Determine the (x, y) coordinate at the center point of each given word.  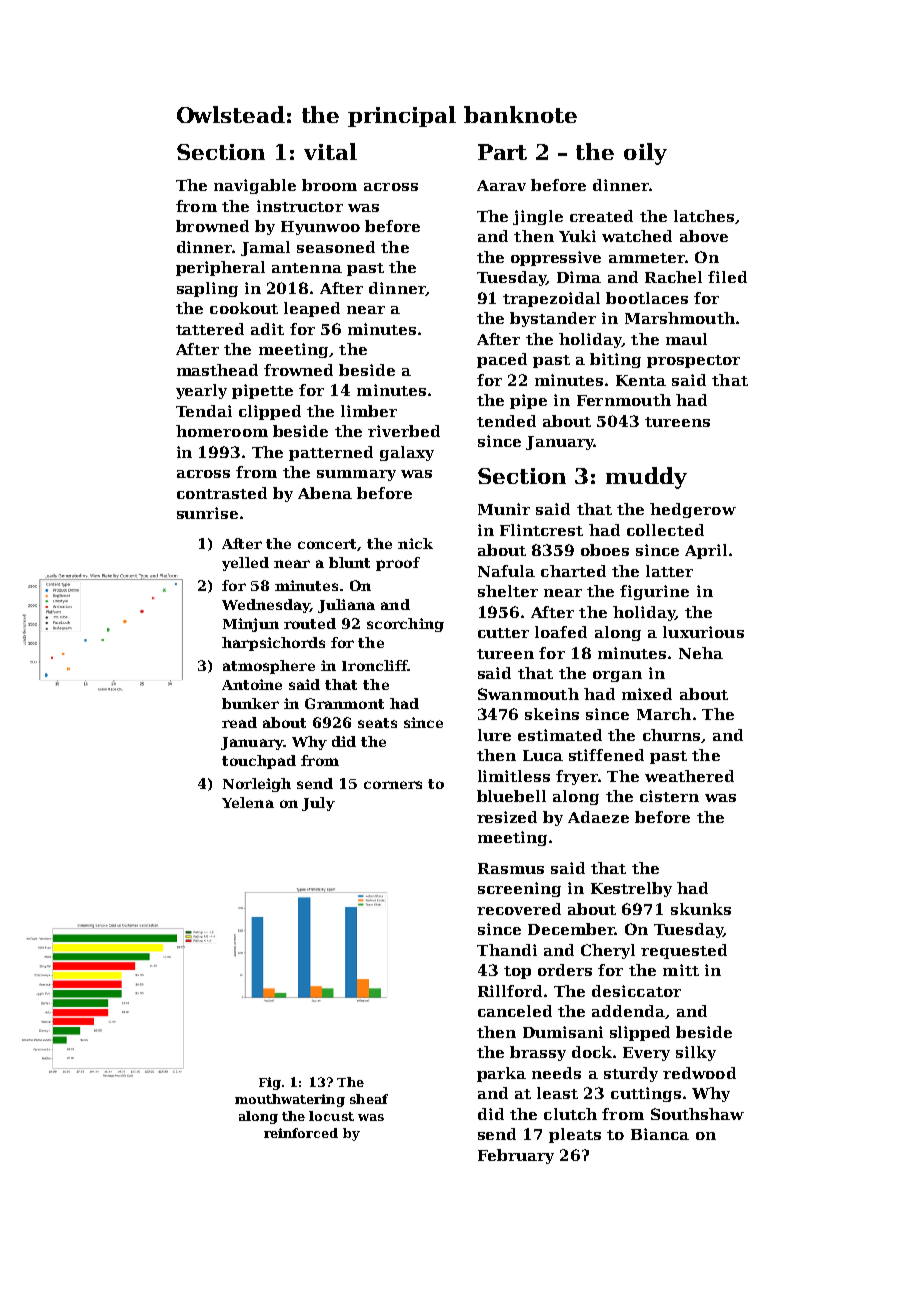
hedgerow (693, 510)
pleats (575, 1135)
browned (212, 226)
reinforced (301, 1133)
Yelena (248, 802)
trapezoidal (551, 299)
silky (696, 1053)
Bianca (660, 1134)
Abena (325, 493)
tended (506, 421)
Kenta (641, 380)
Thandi (507, 950)
